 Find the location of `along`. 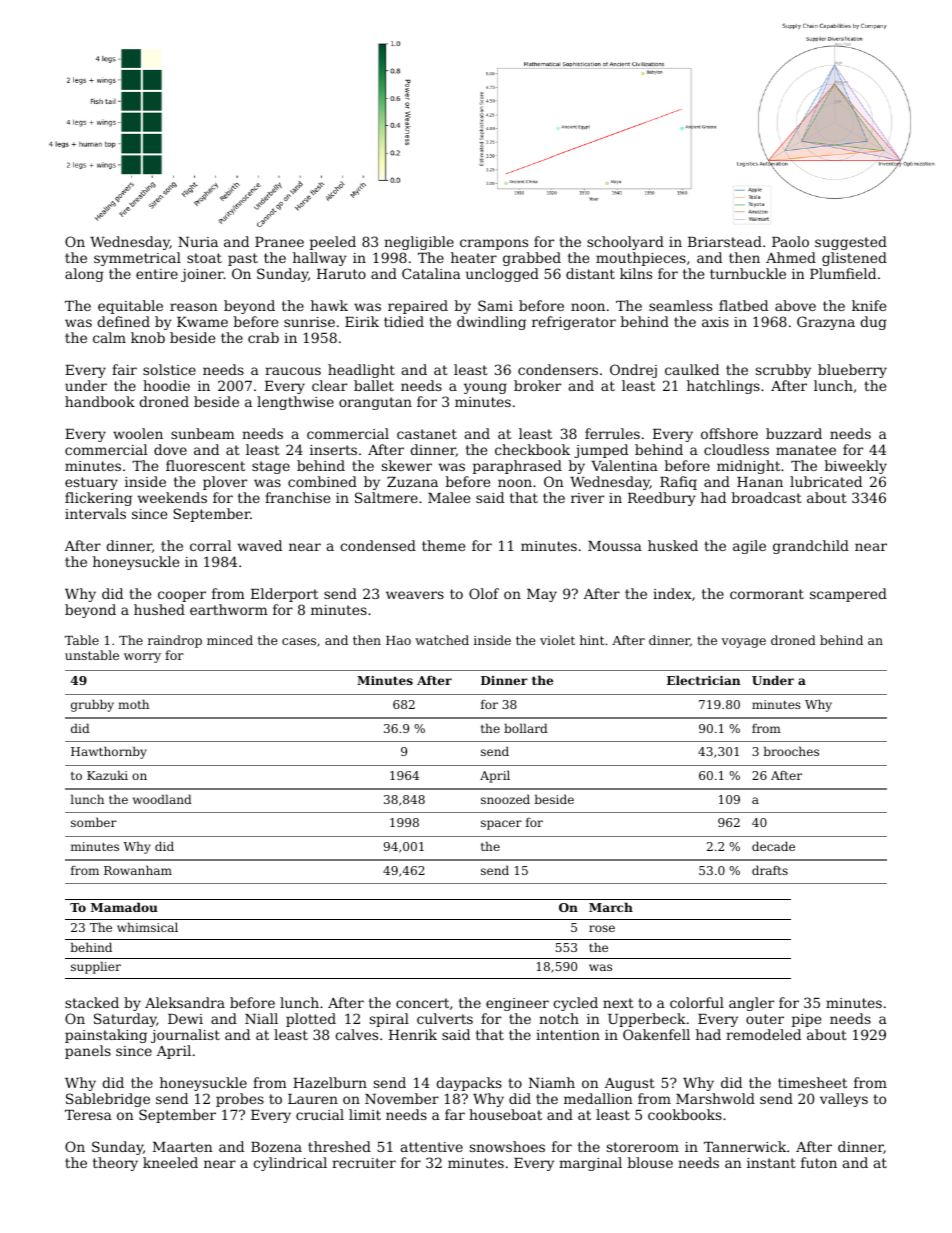

along is located at coordinates (84, 275).
